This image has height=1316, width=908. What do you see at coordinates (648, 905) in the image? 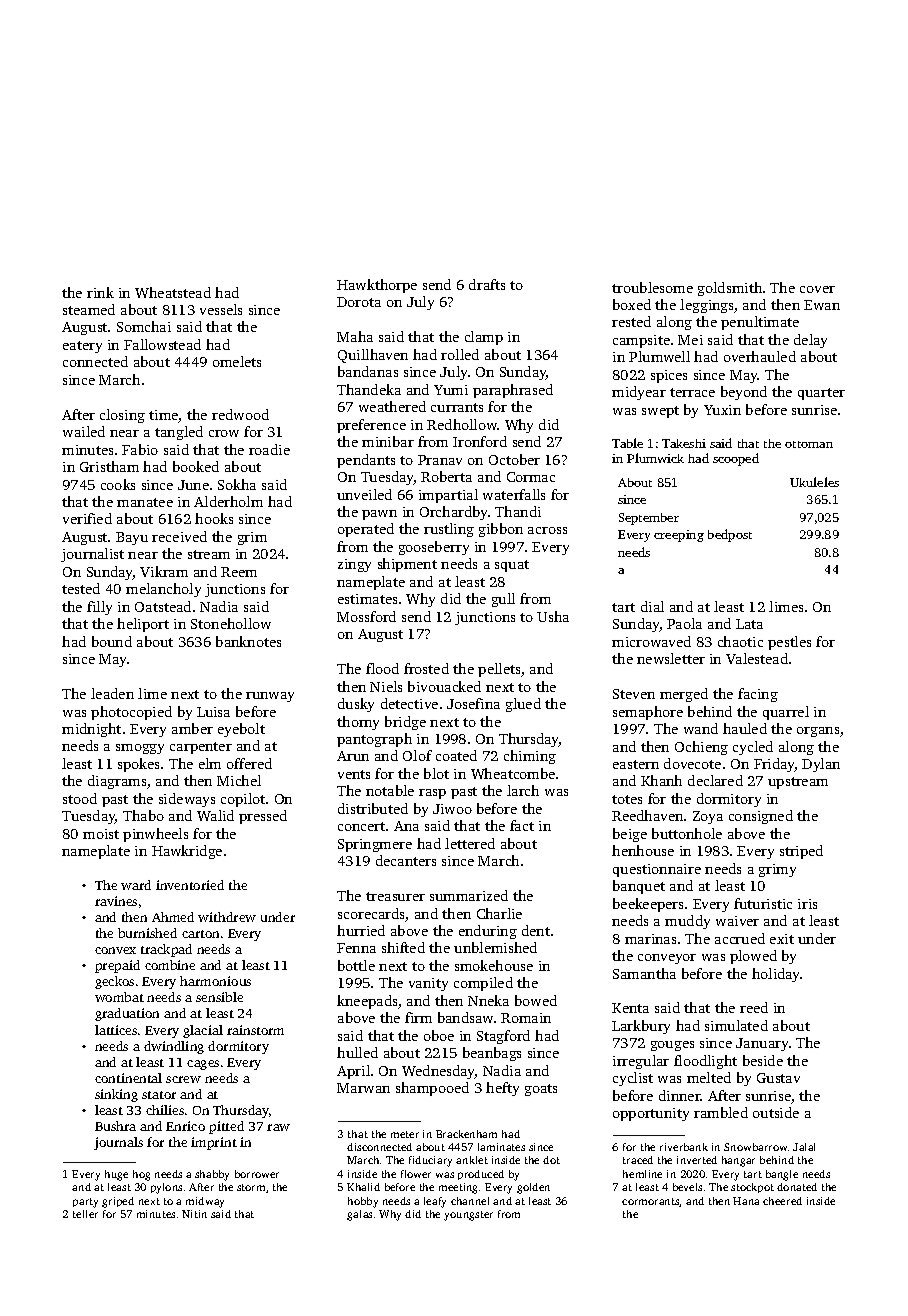
I see `beekeepers` at bounding box center [648, 905].
